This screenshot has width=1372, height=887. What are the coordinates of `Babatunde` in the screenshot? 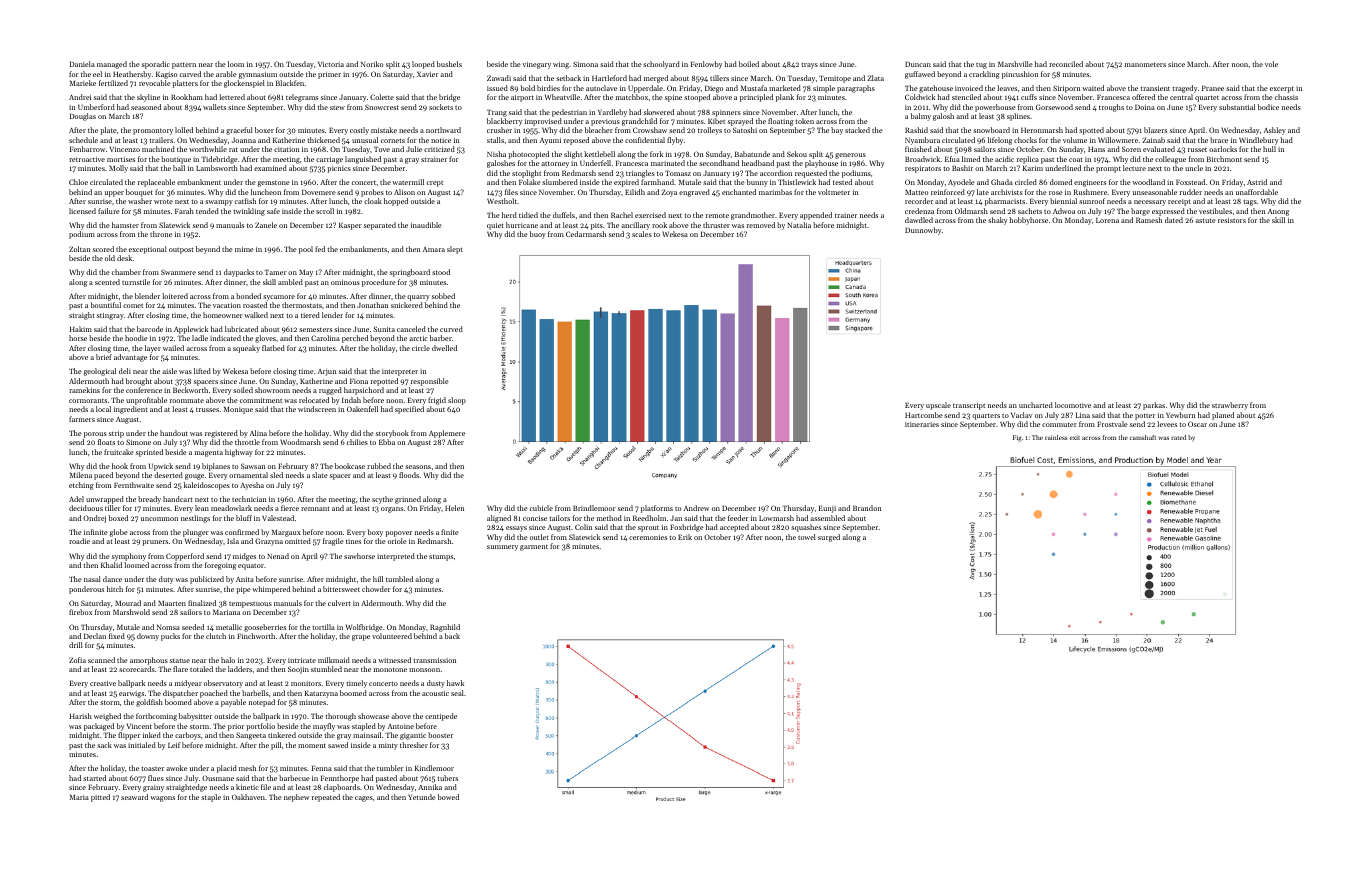 It's located at (752, 154).
